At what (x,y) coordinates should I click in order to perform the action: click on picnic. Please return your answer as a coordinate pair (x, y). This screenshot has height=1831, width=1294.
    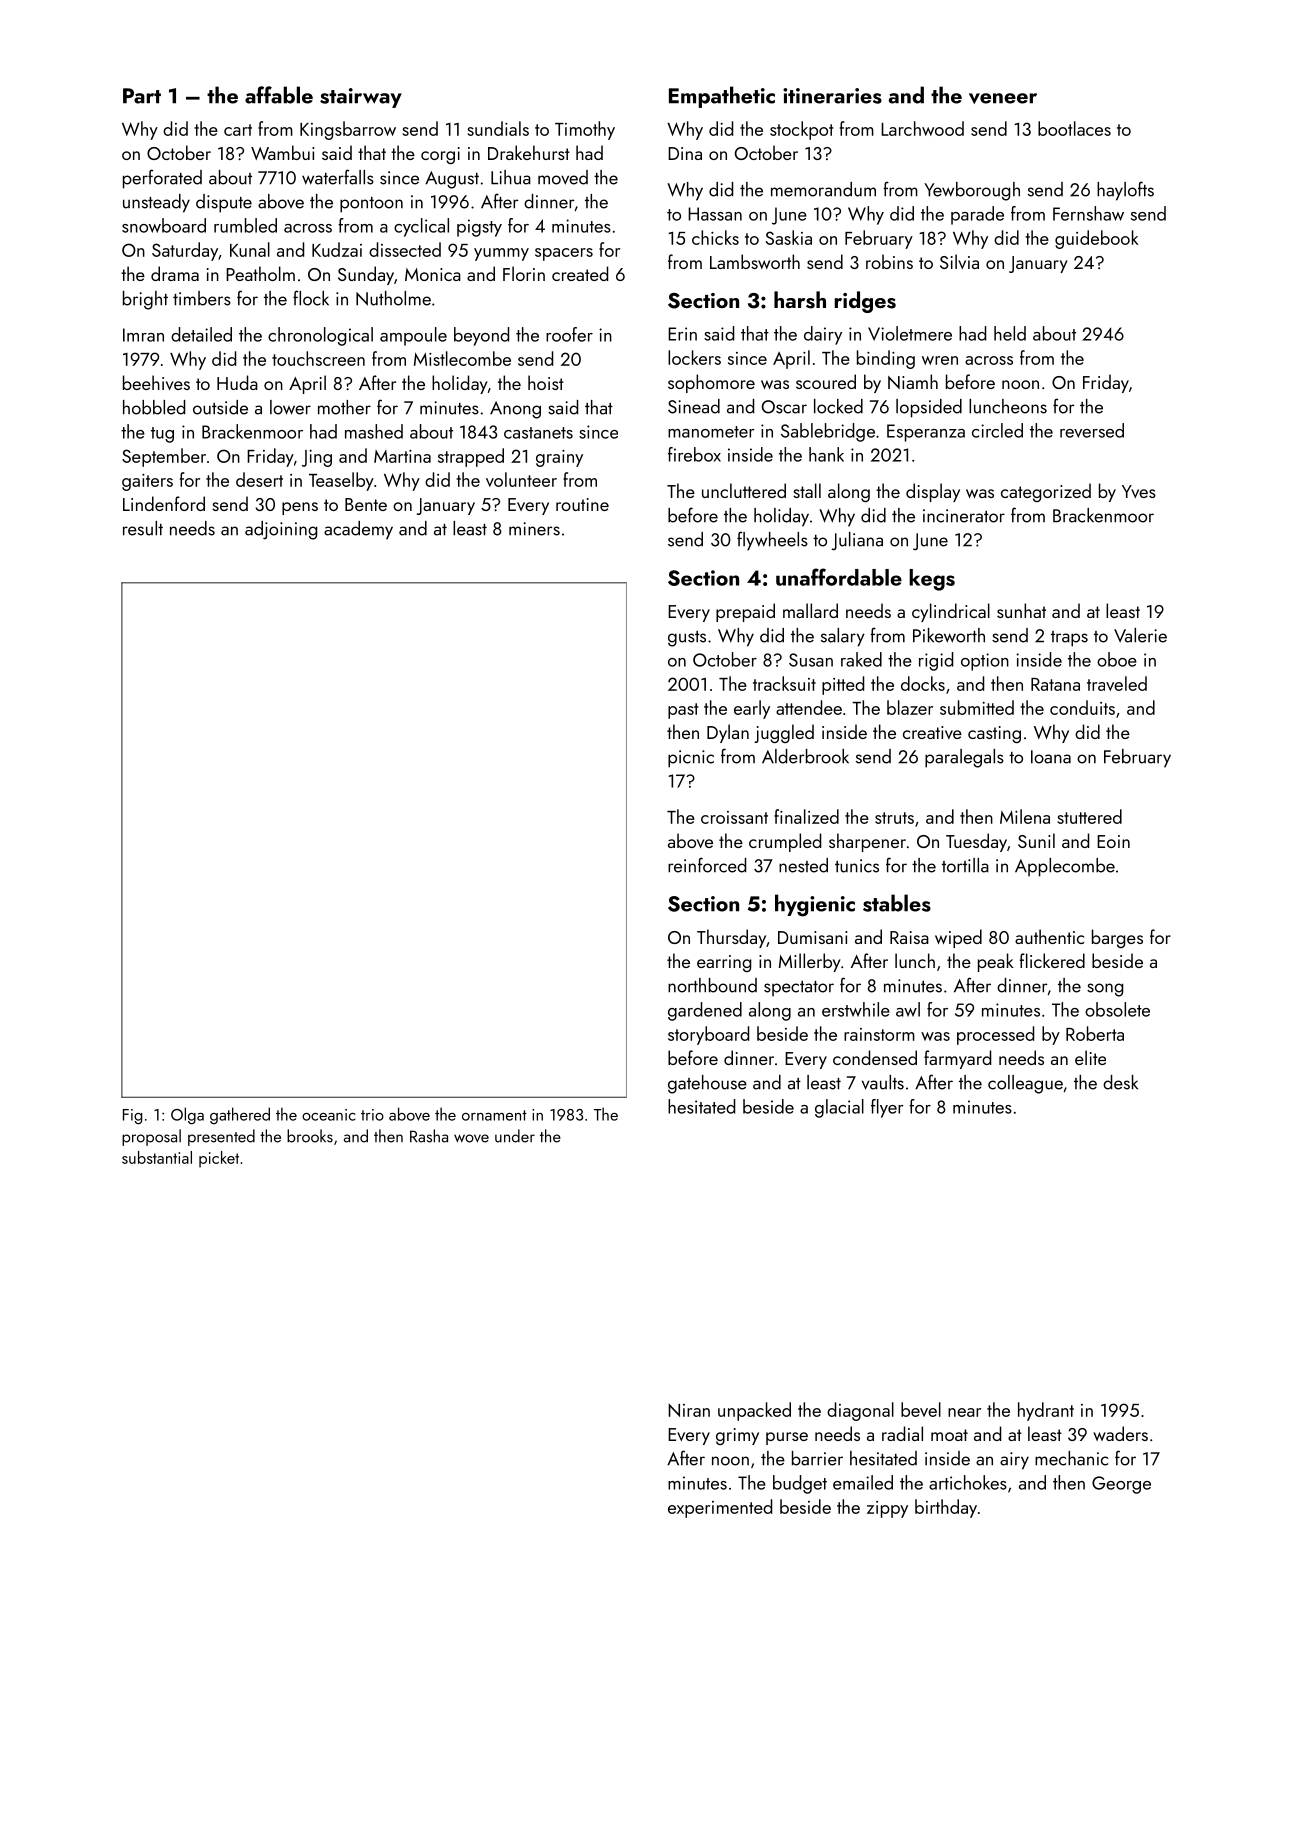
    Looking at the image, I should click on (691, 759).
